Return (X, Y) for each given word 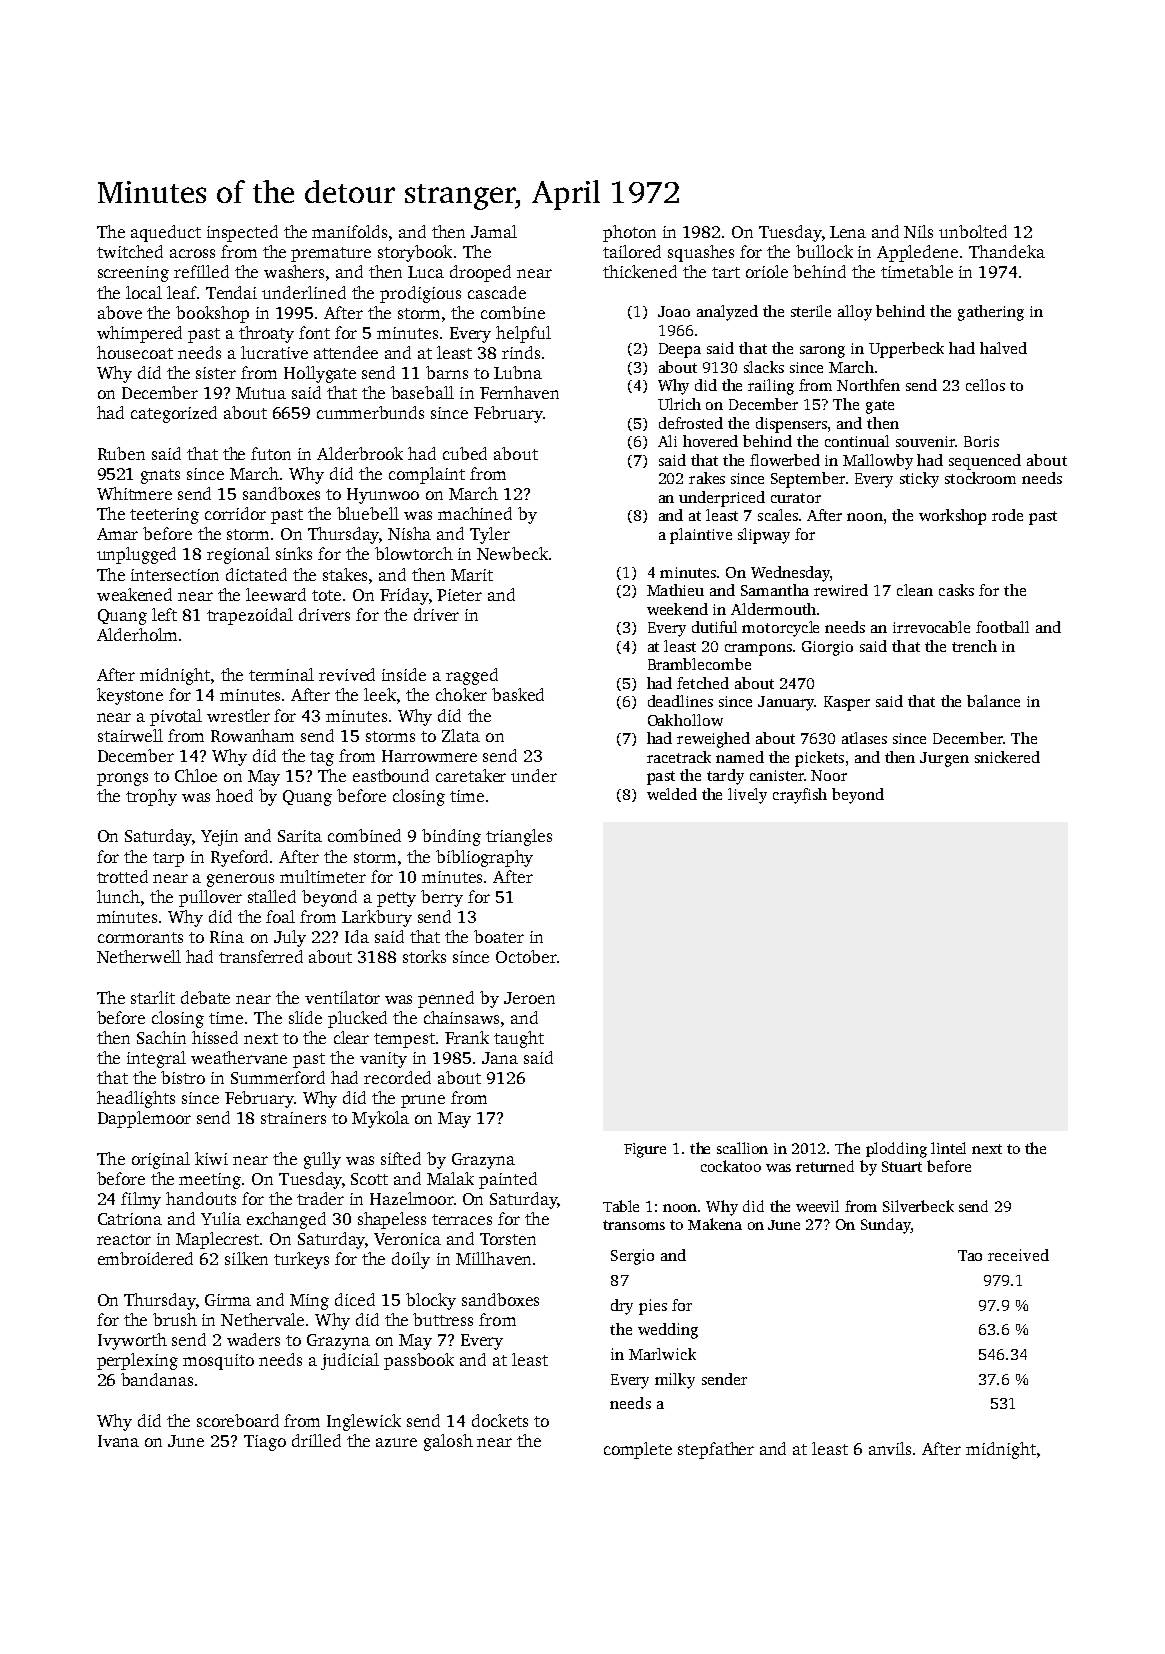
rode (1007, 515)
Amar (117, 534)
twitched (130, 251)
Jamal (494, 231)
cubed (465, 453)
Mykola (380, 1119)
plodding (896, 1150)
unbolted (973, 231)
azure (396, 1442)
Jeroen (529, 998)
